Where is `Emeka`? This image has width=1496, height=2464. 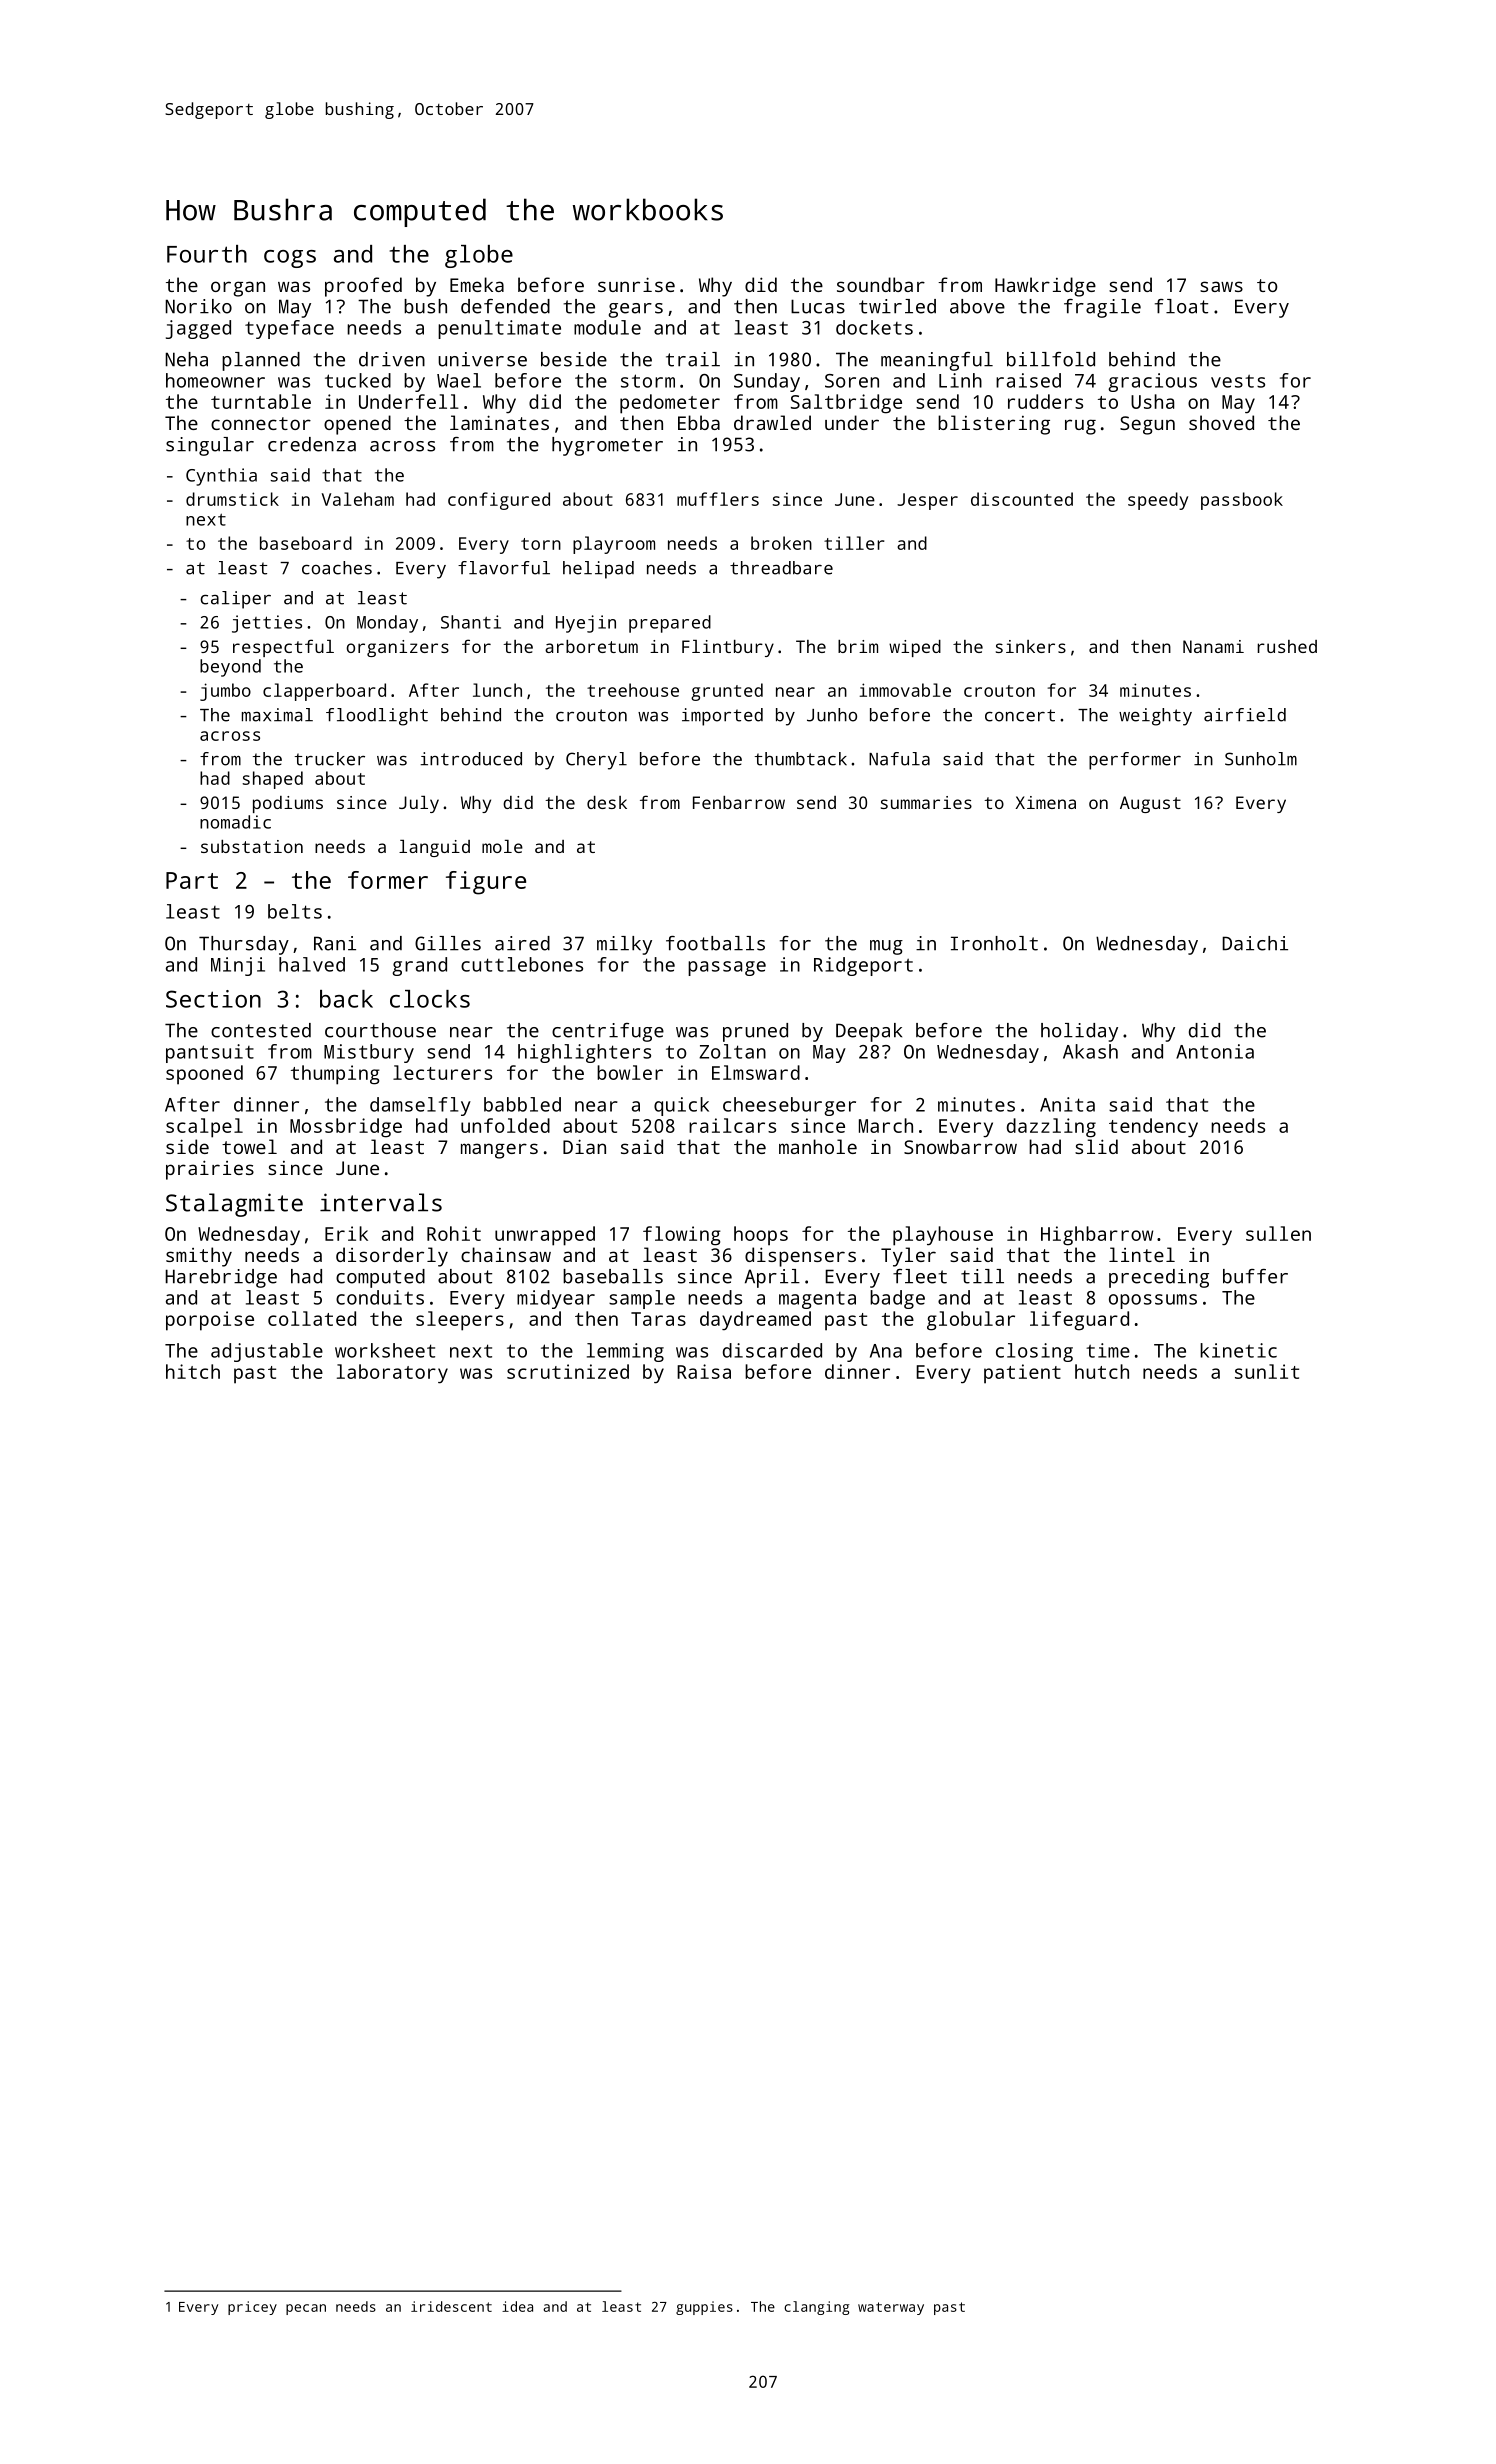 Emeka is located at coordinates (477, 284).
